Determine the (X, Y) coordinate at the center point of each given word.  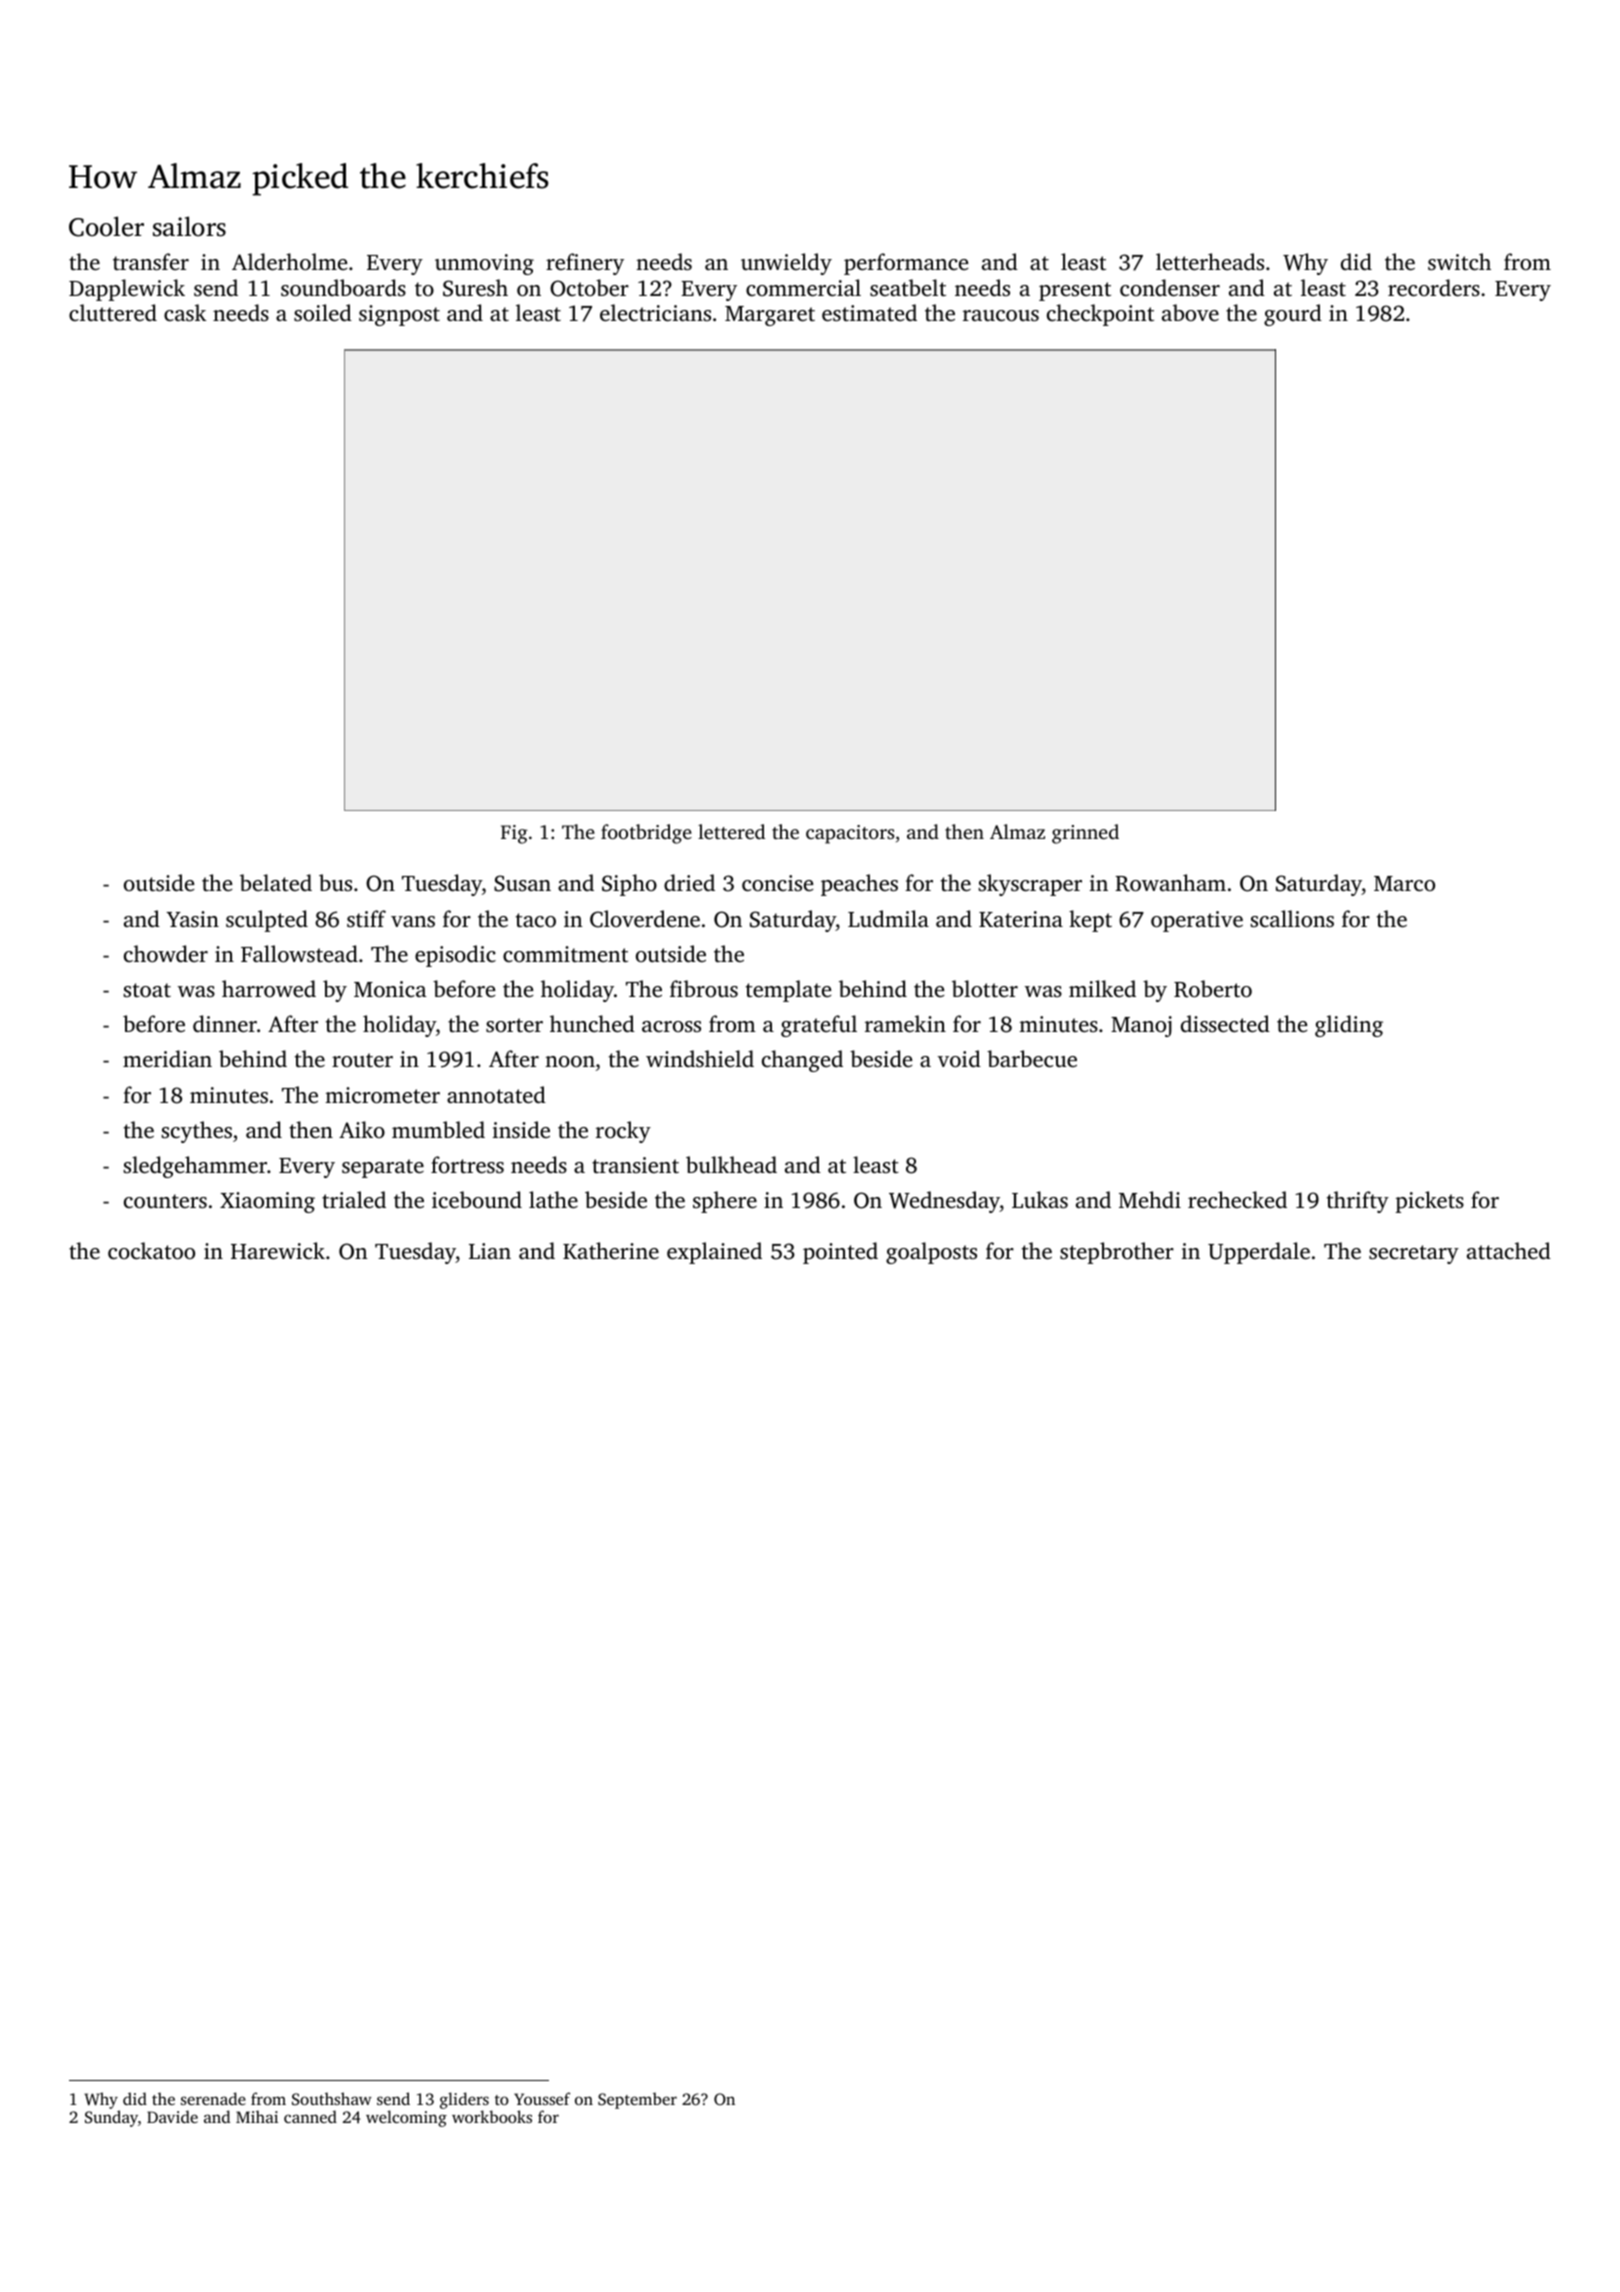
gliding (1349, 1026)
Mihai (257, 2116)
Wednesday (944, 1202)
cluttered (113, 312)
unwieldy (786, 264)
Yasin (192, 919)
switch (1459, 261)
